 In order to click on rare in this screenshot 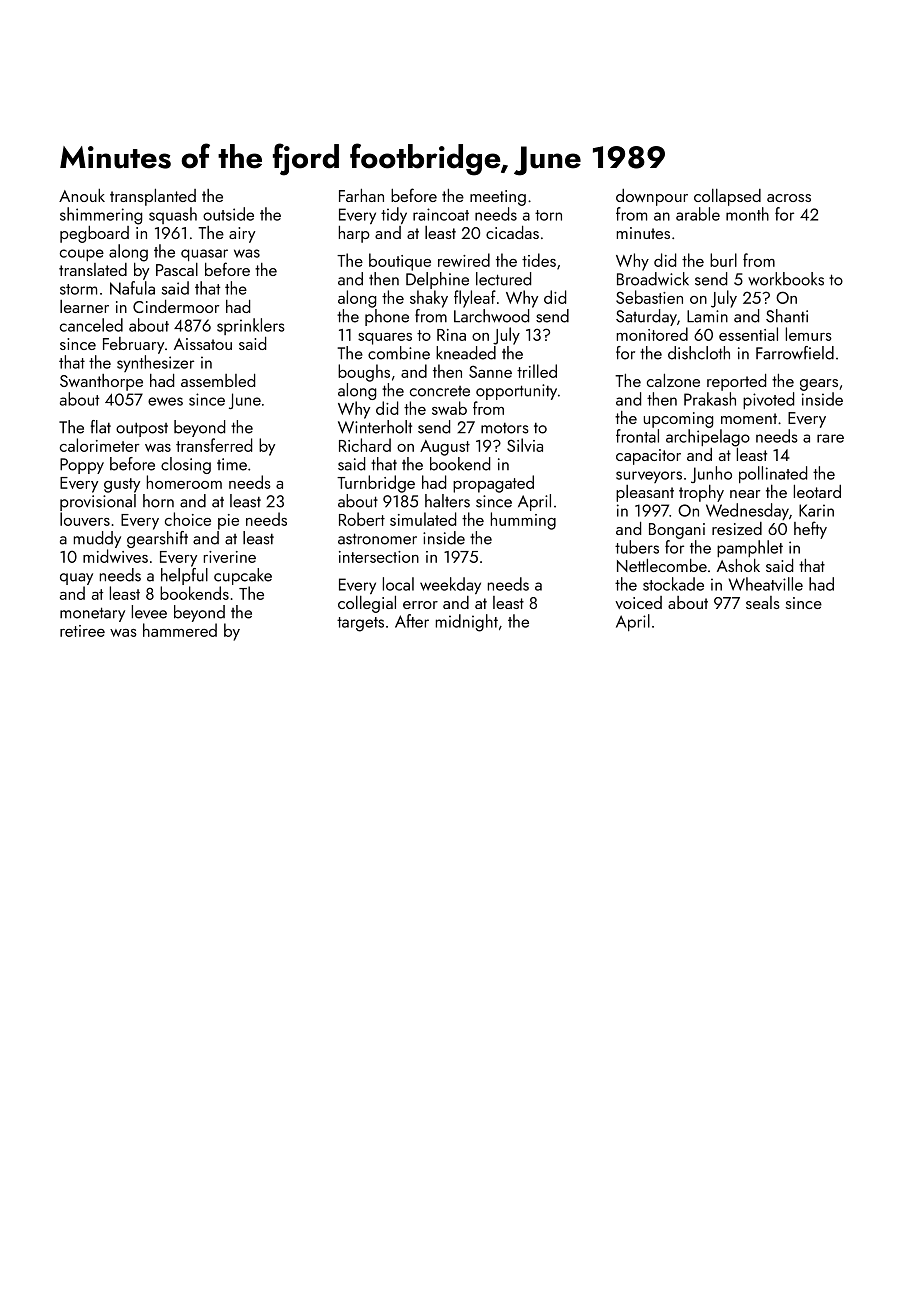, I will do `click(830, 438)`.
